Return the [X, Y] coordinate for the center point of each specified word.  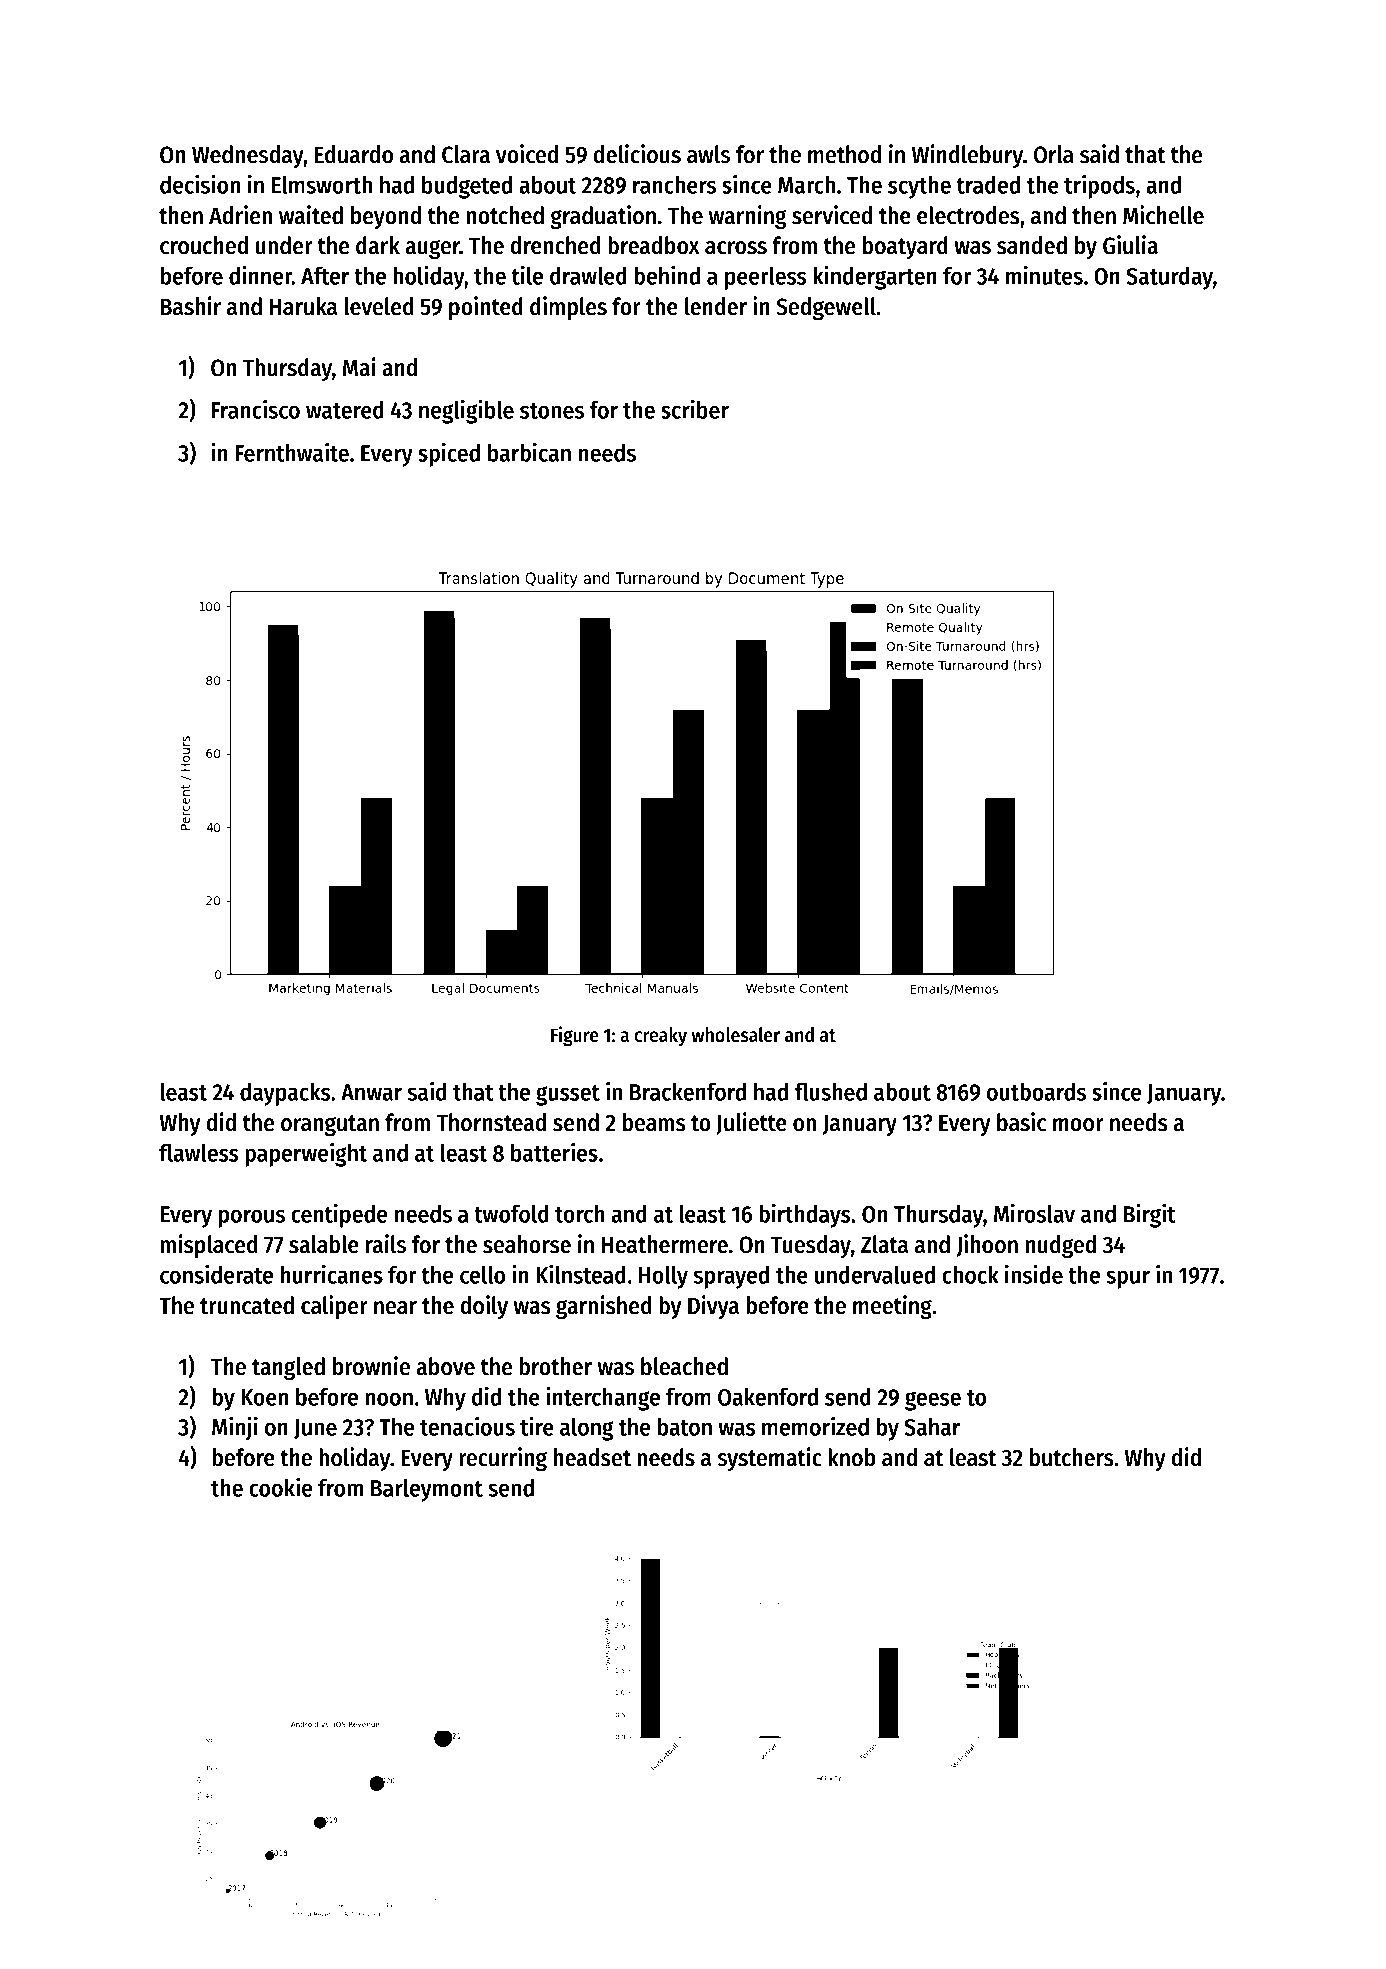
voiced [527, 154]
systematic [770, 1459]
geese [933, 1401]
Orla [1054, 154]
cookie [280, 1487]
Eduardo [354, 154]
